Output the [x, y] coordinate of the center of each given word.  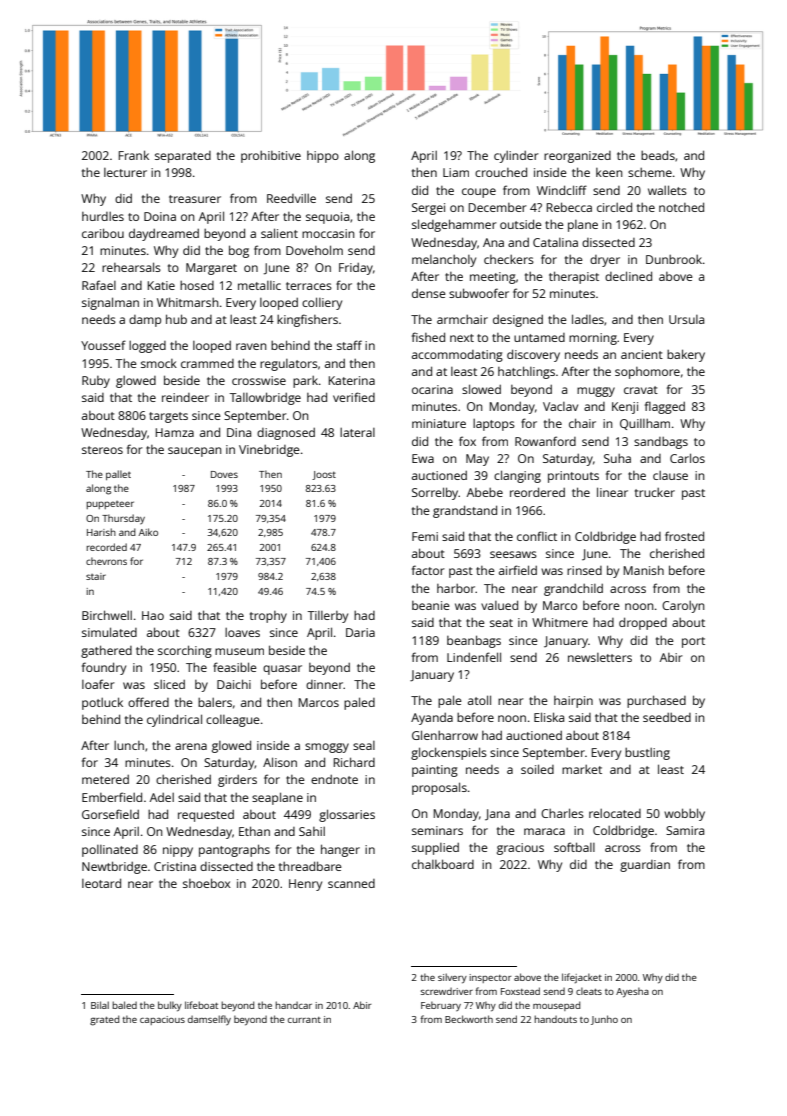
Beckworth [469, 1019]
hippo [323, 157]
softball [574, 847]
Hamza [175, 432]
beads [658, 155]
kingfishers [307, 320]
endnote [334, 779]
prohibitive [271, 157]
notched [681, 207]
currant [304, 1020]
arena [191, 746]
